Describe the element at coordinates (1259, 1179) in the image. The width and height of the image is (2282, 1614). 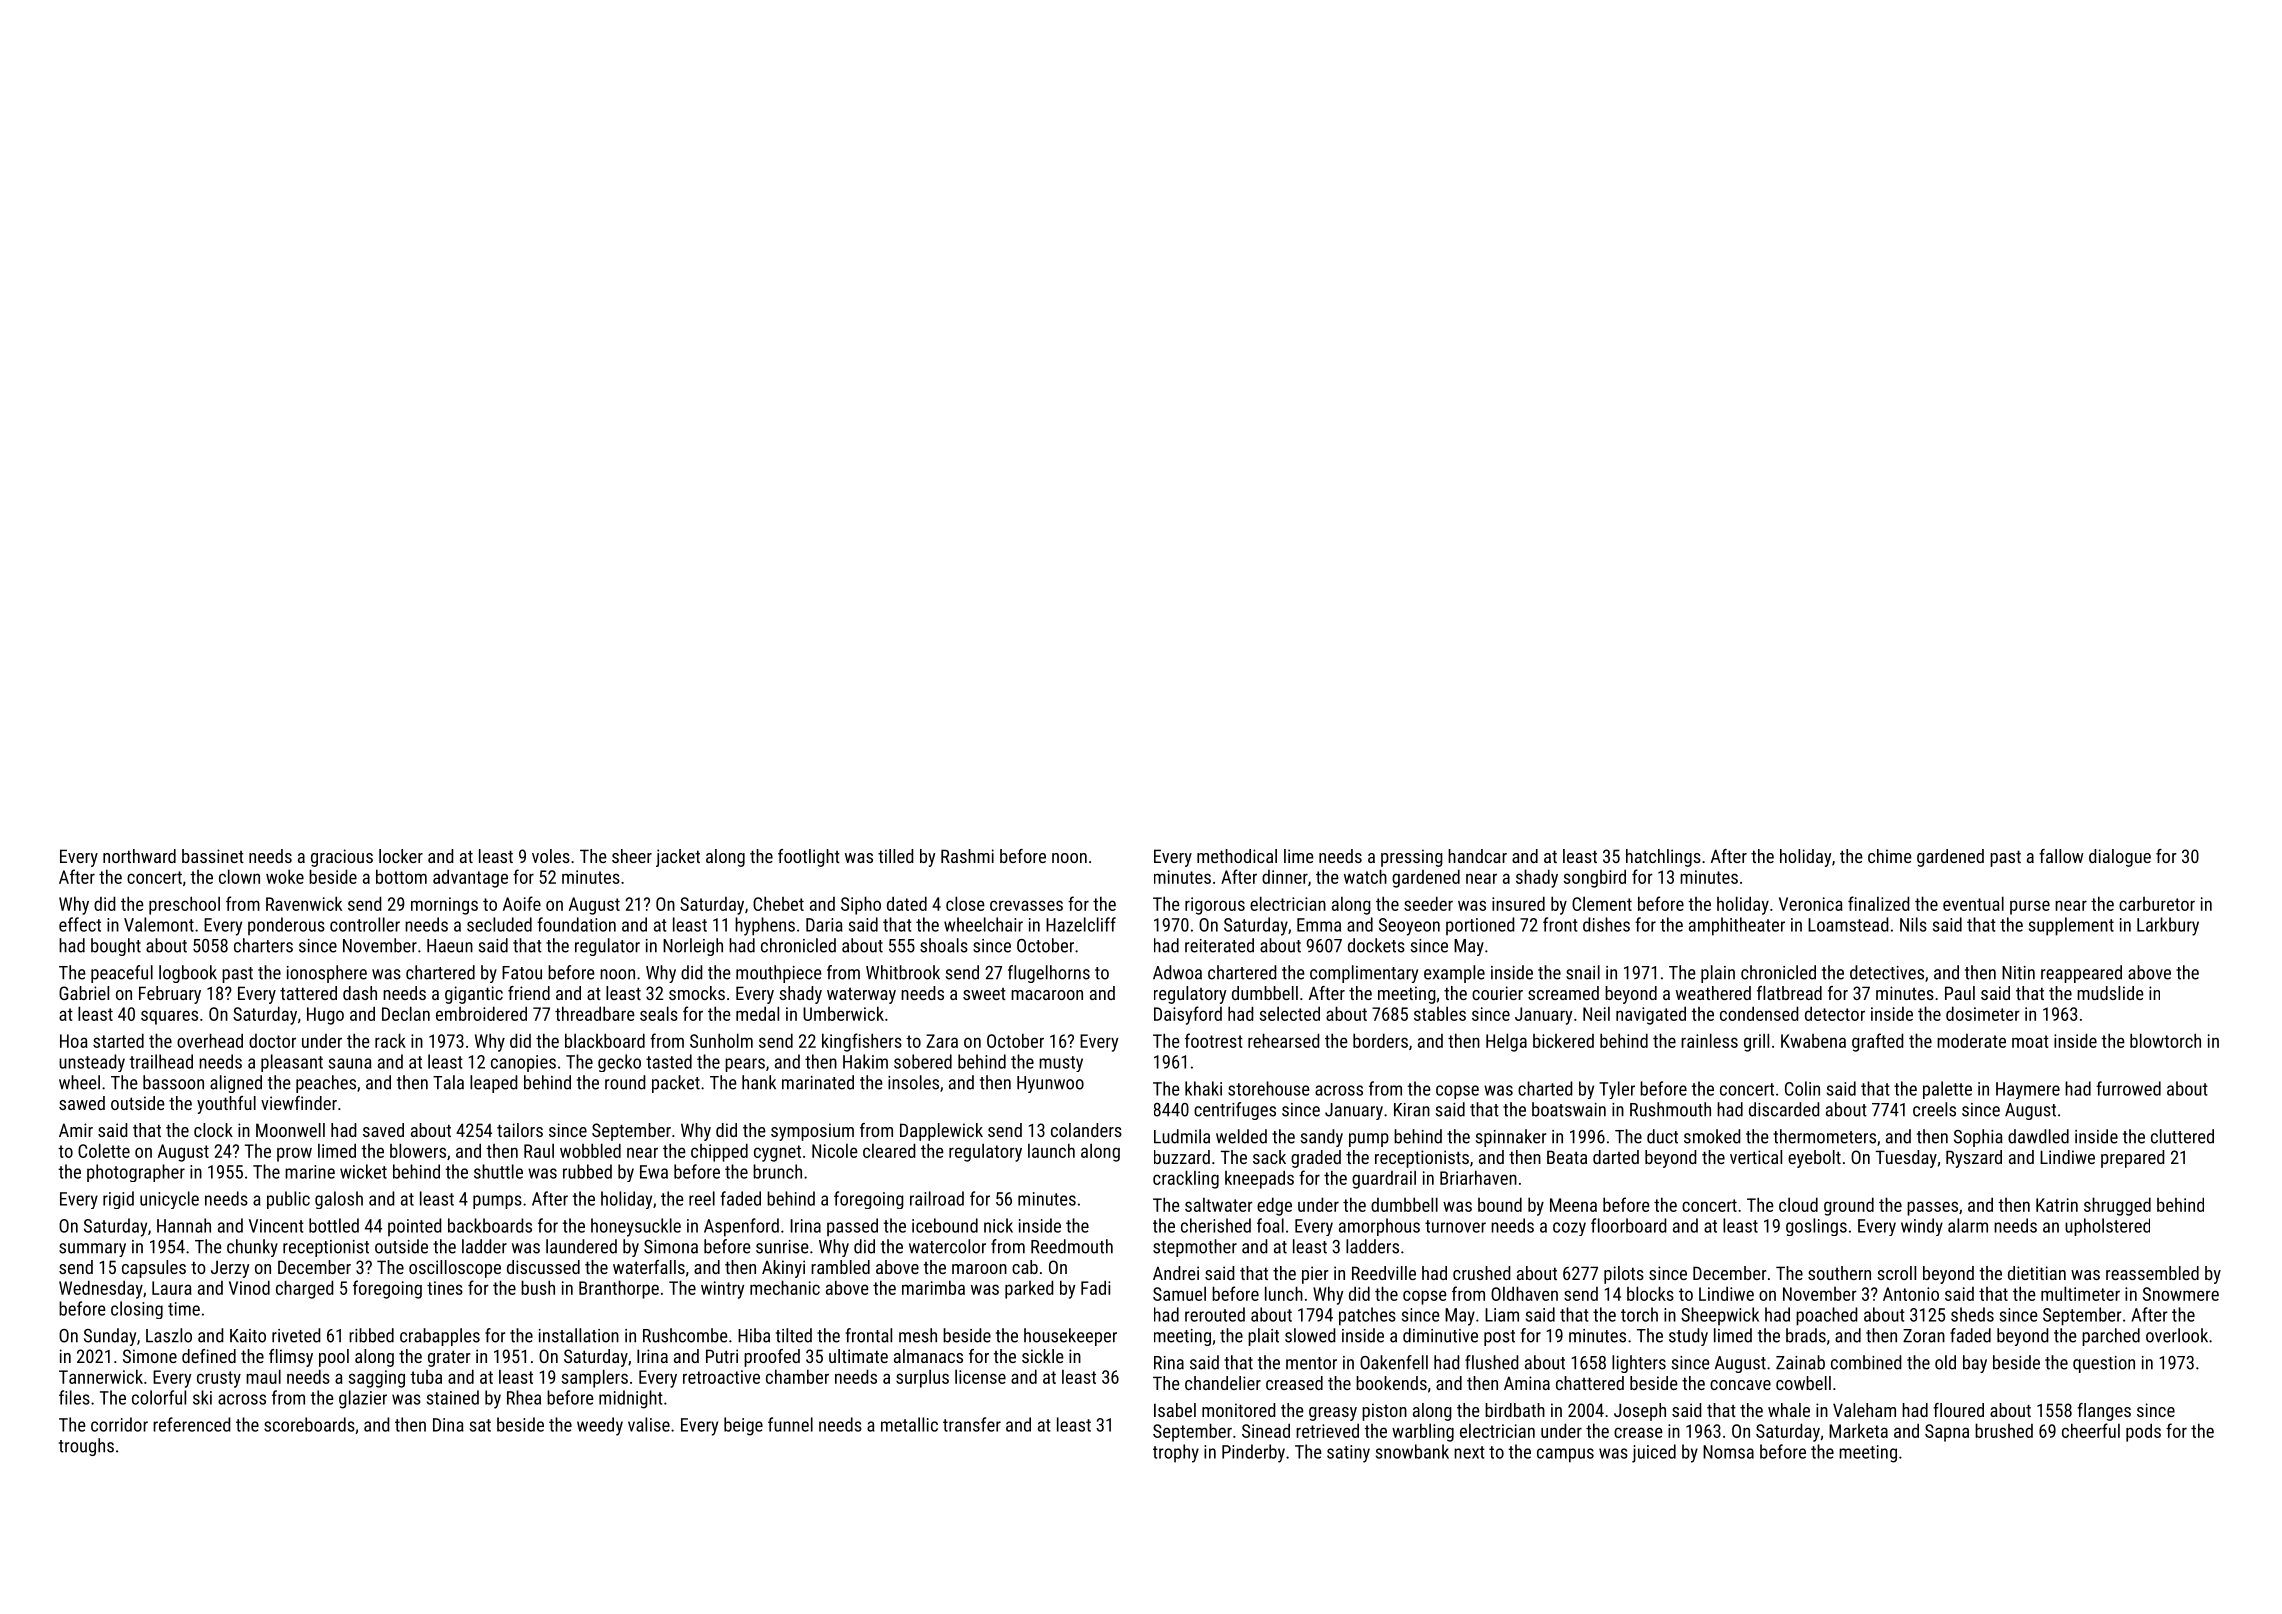
I see `kneepads` at that location.
